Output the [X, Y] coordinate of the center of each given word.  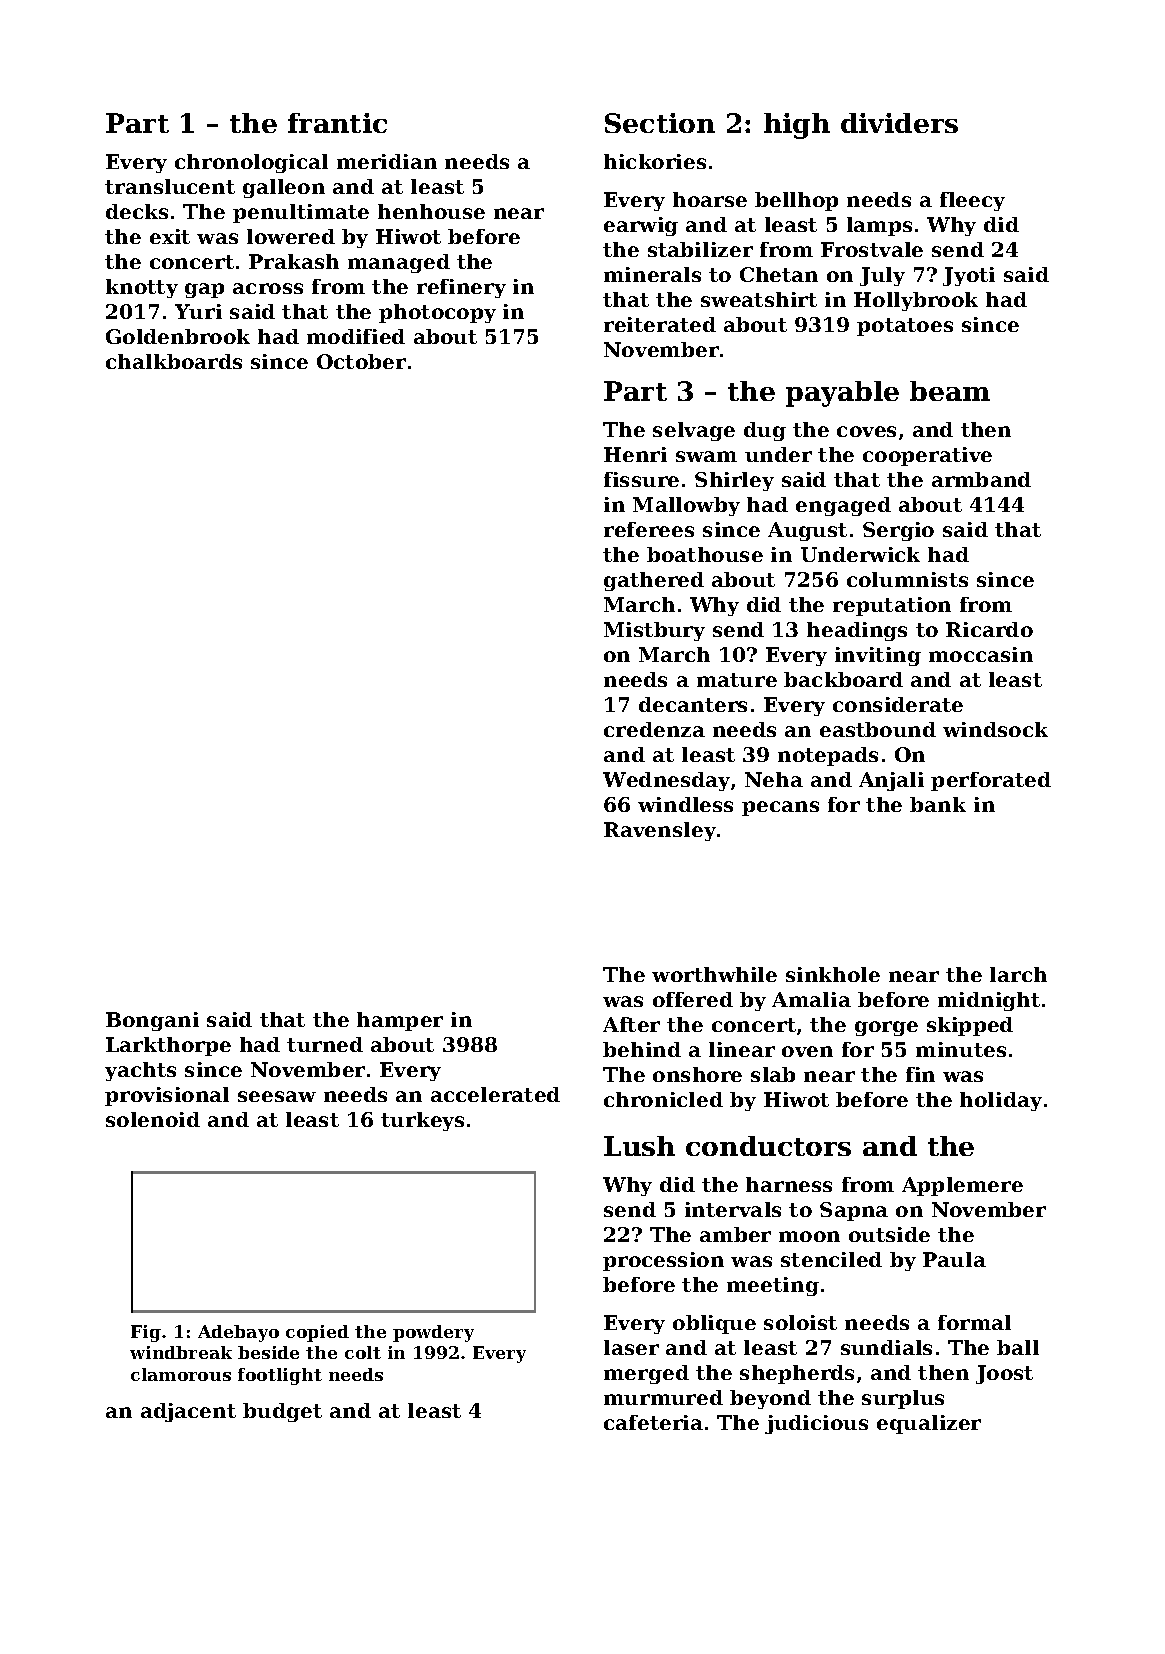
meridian [387, 161]
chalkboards [174, 361]
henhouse [431, 211]
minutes [961, 1049]
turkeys [422, 1121]
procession [663, 1261]
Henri [635, 454]
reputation [892, 606]
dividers [899, 123]
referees [649, 529]
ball [1018, 1347]
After [631, 1024]
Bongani [152, 1021]
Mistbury [654, 631]
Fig [146, 1333]
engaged [843, 506]
